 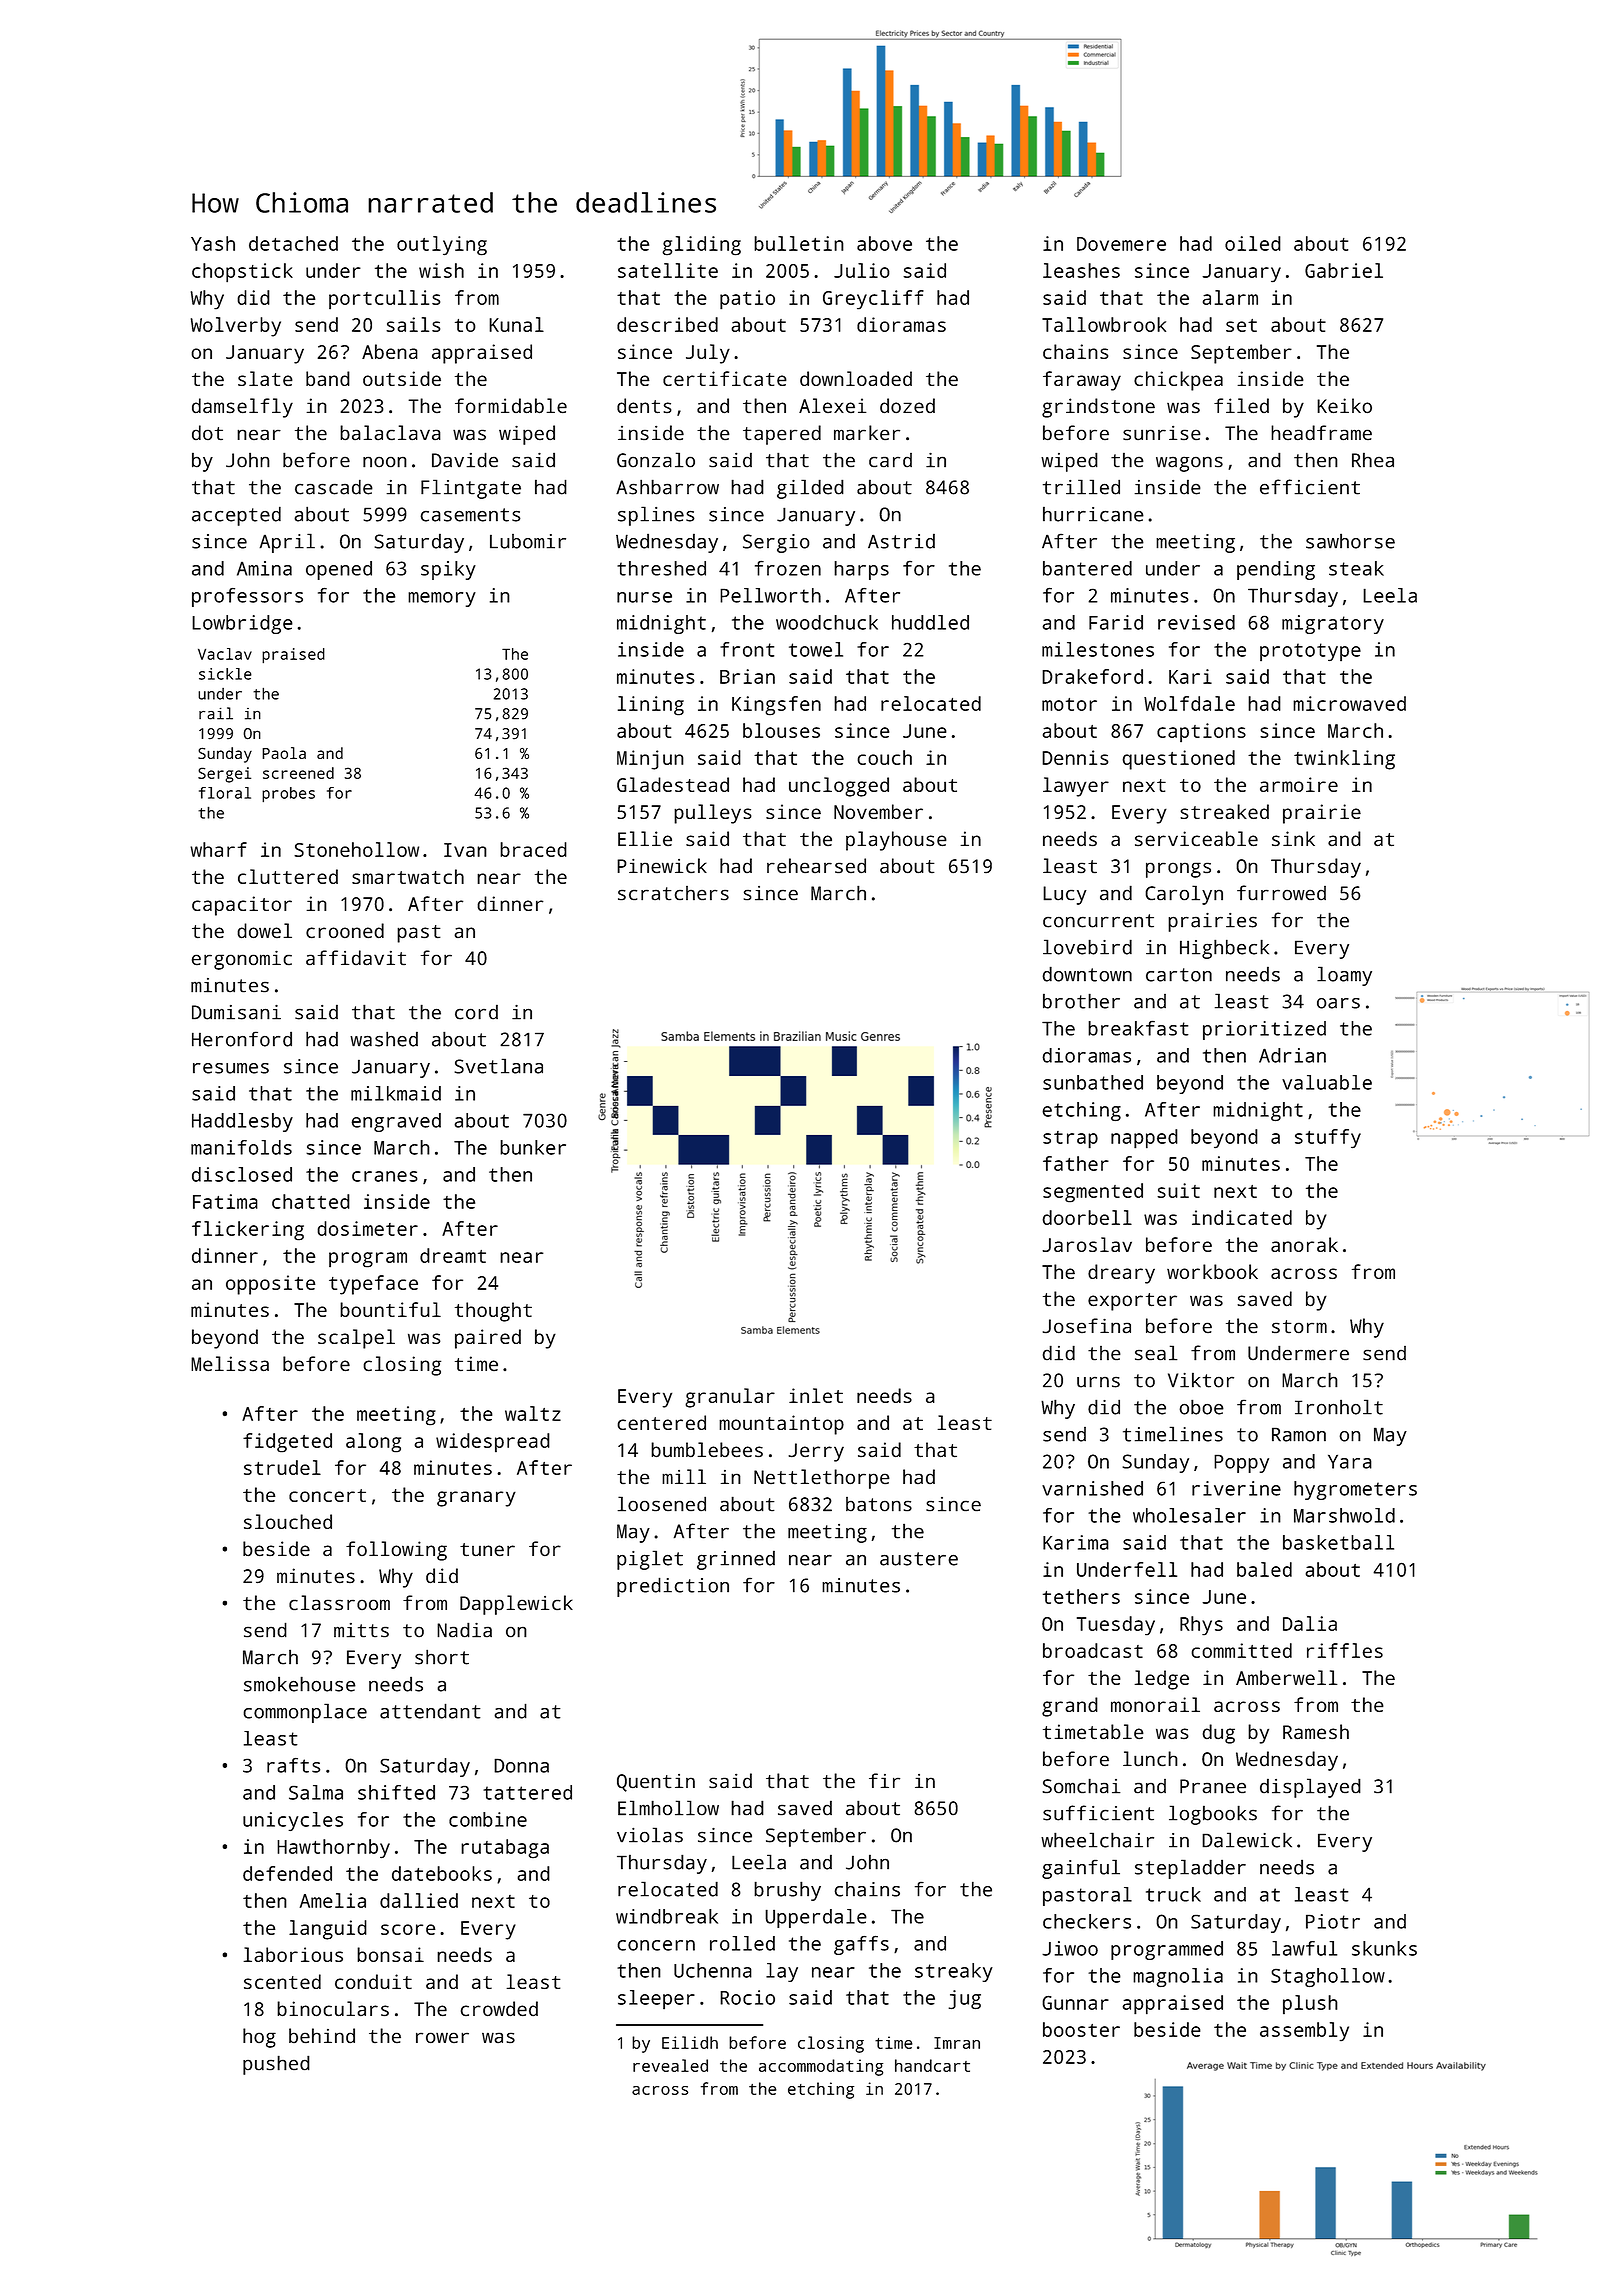 I want to click on centered, so click(x=661, y=1422).
